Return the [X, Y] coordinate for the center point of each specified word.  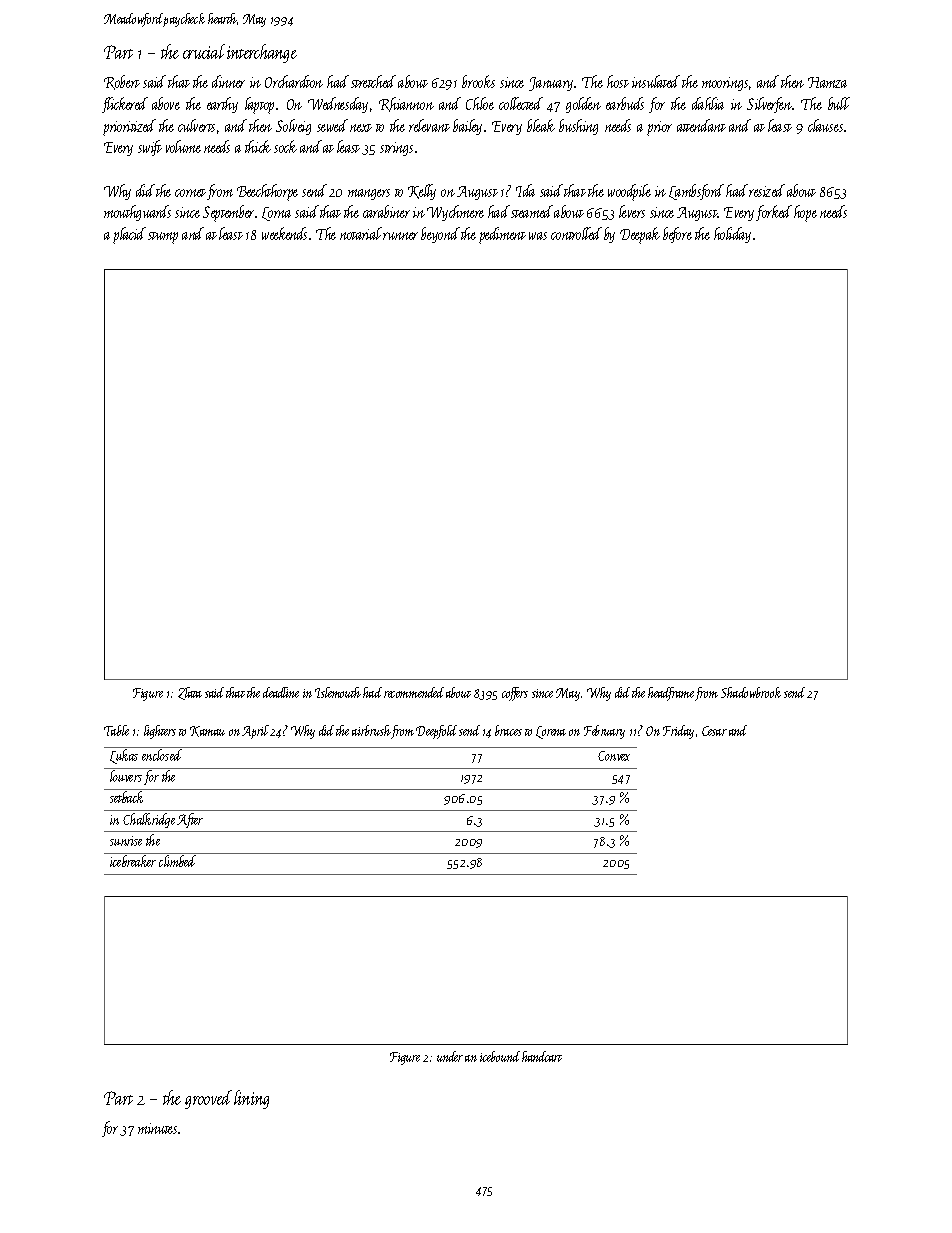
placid [129, 235]
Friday [678, 732]
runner [400, 236]
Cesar [714, 731]
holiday [732, 235]
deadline [281, 692]
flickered [125, 105]
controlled [576, 233]
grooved [208, 1099]
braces [508, 730]
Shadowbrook [751, 692]
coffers [515, 694]
